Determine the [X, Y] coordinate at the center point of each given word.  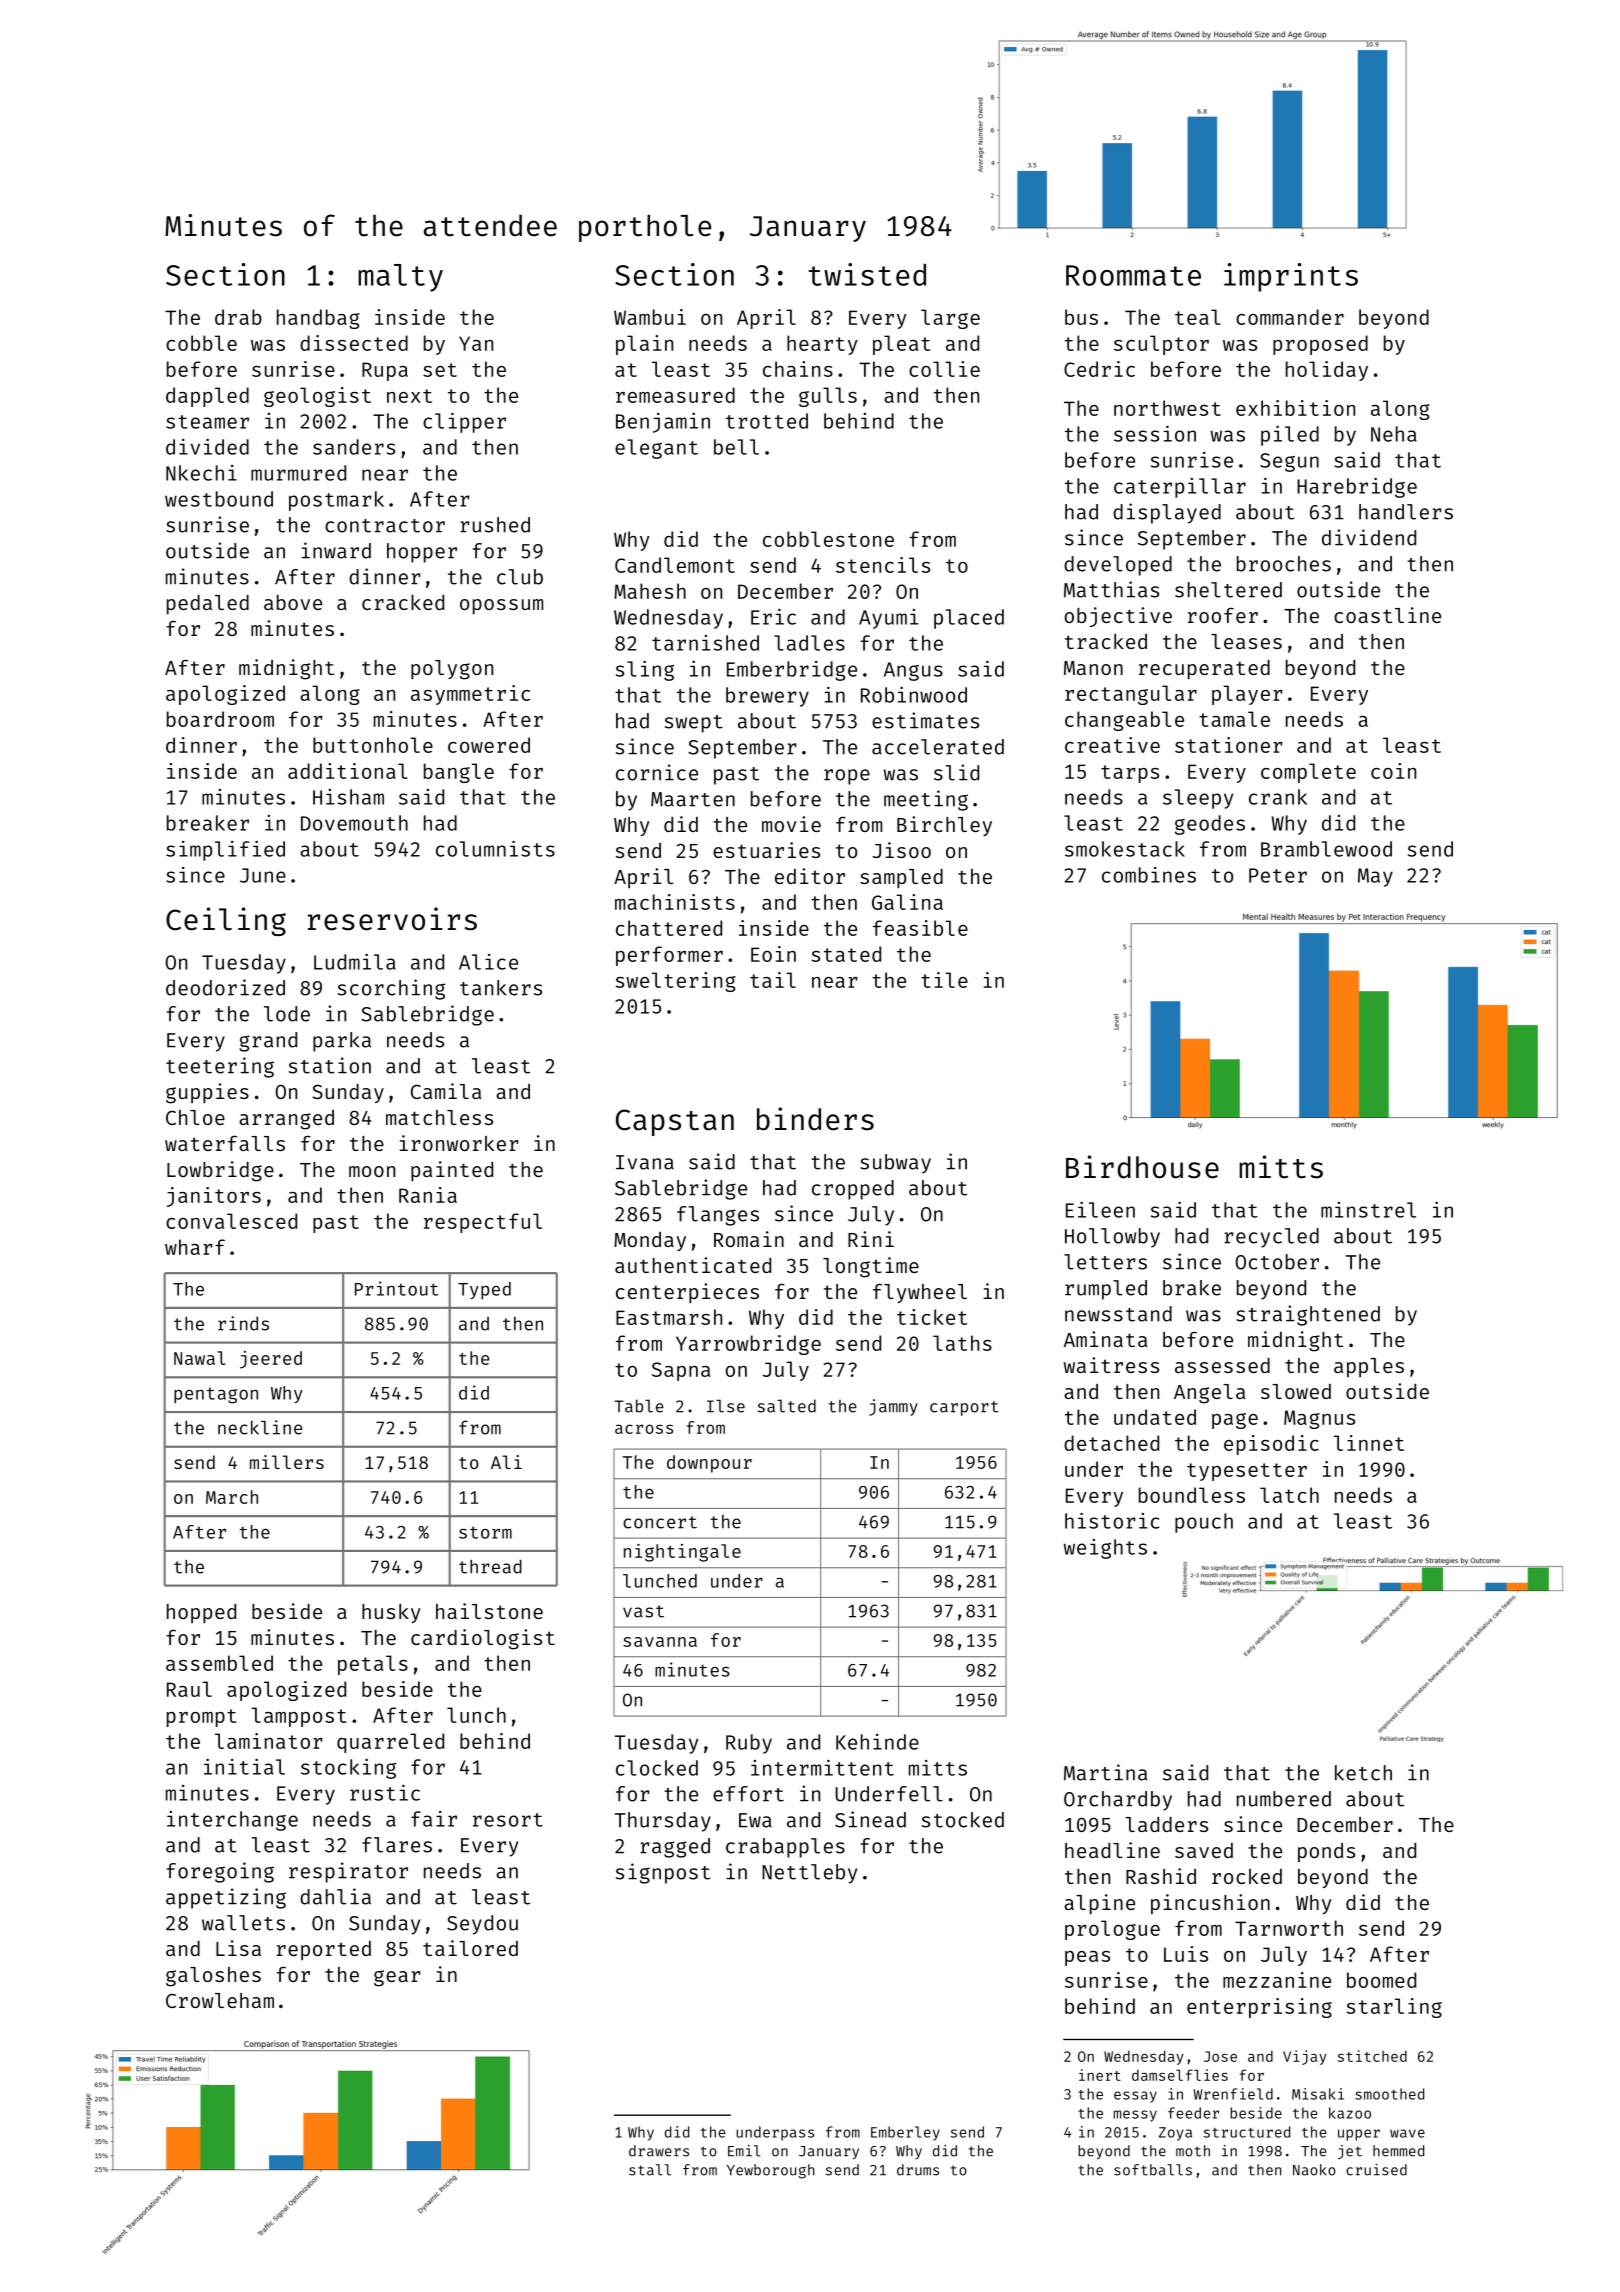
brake [1192, 1288]
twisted [867, 274]
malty [400, 278]
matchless [439, 1117]
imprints [1291, 277]
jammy [893, 1407]
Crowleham [220, 2000]
